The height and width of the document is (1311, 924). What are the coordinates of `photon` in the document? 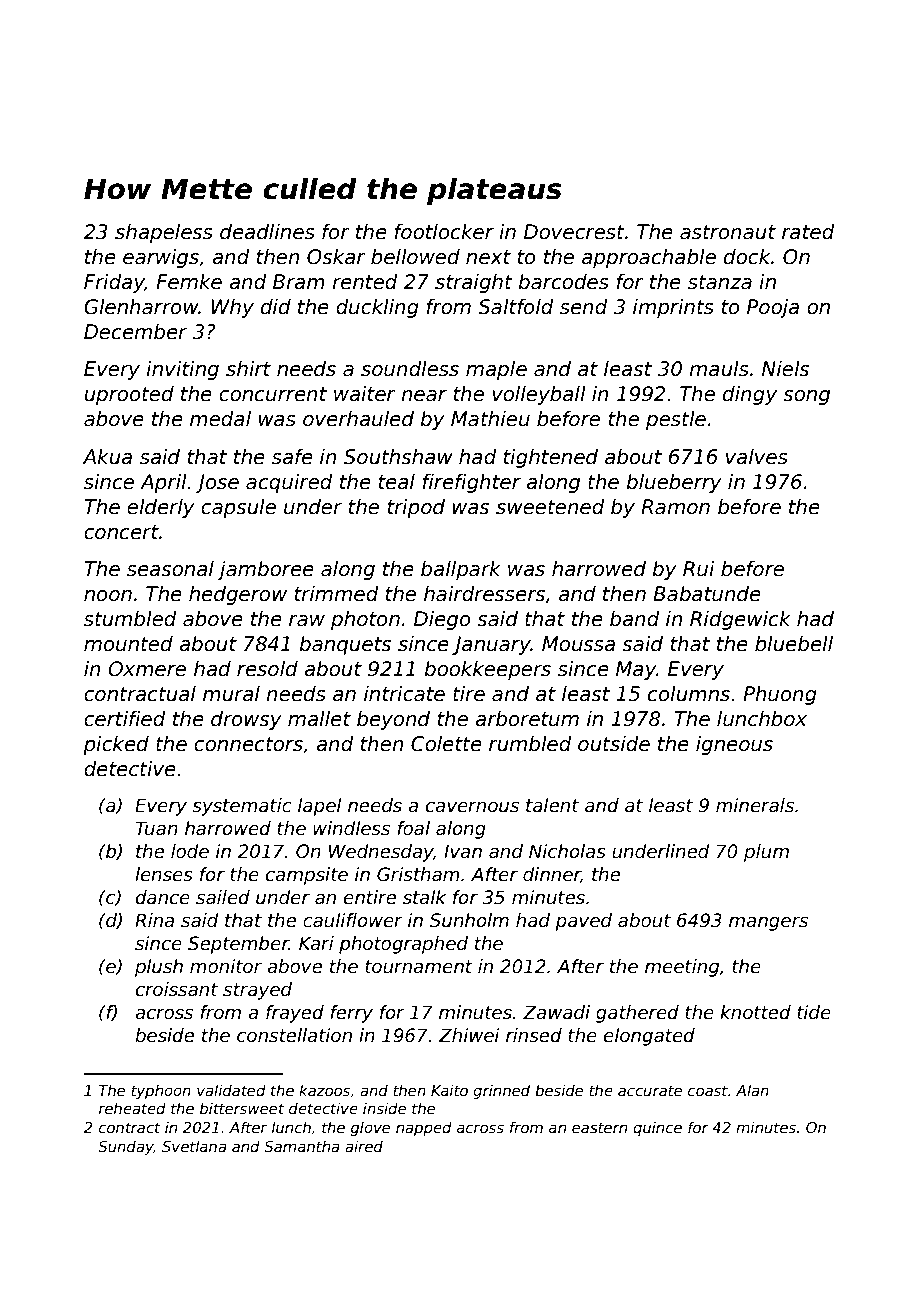 It's located at (365, 620).
